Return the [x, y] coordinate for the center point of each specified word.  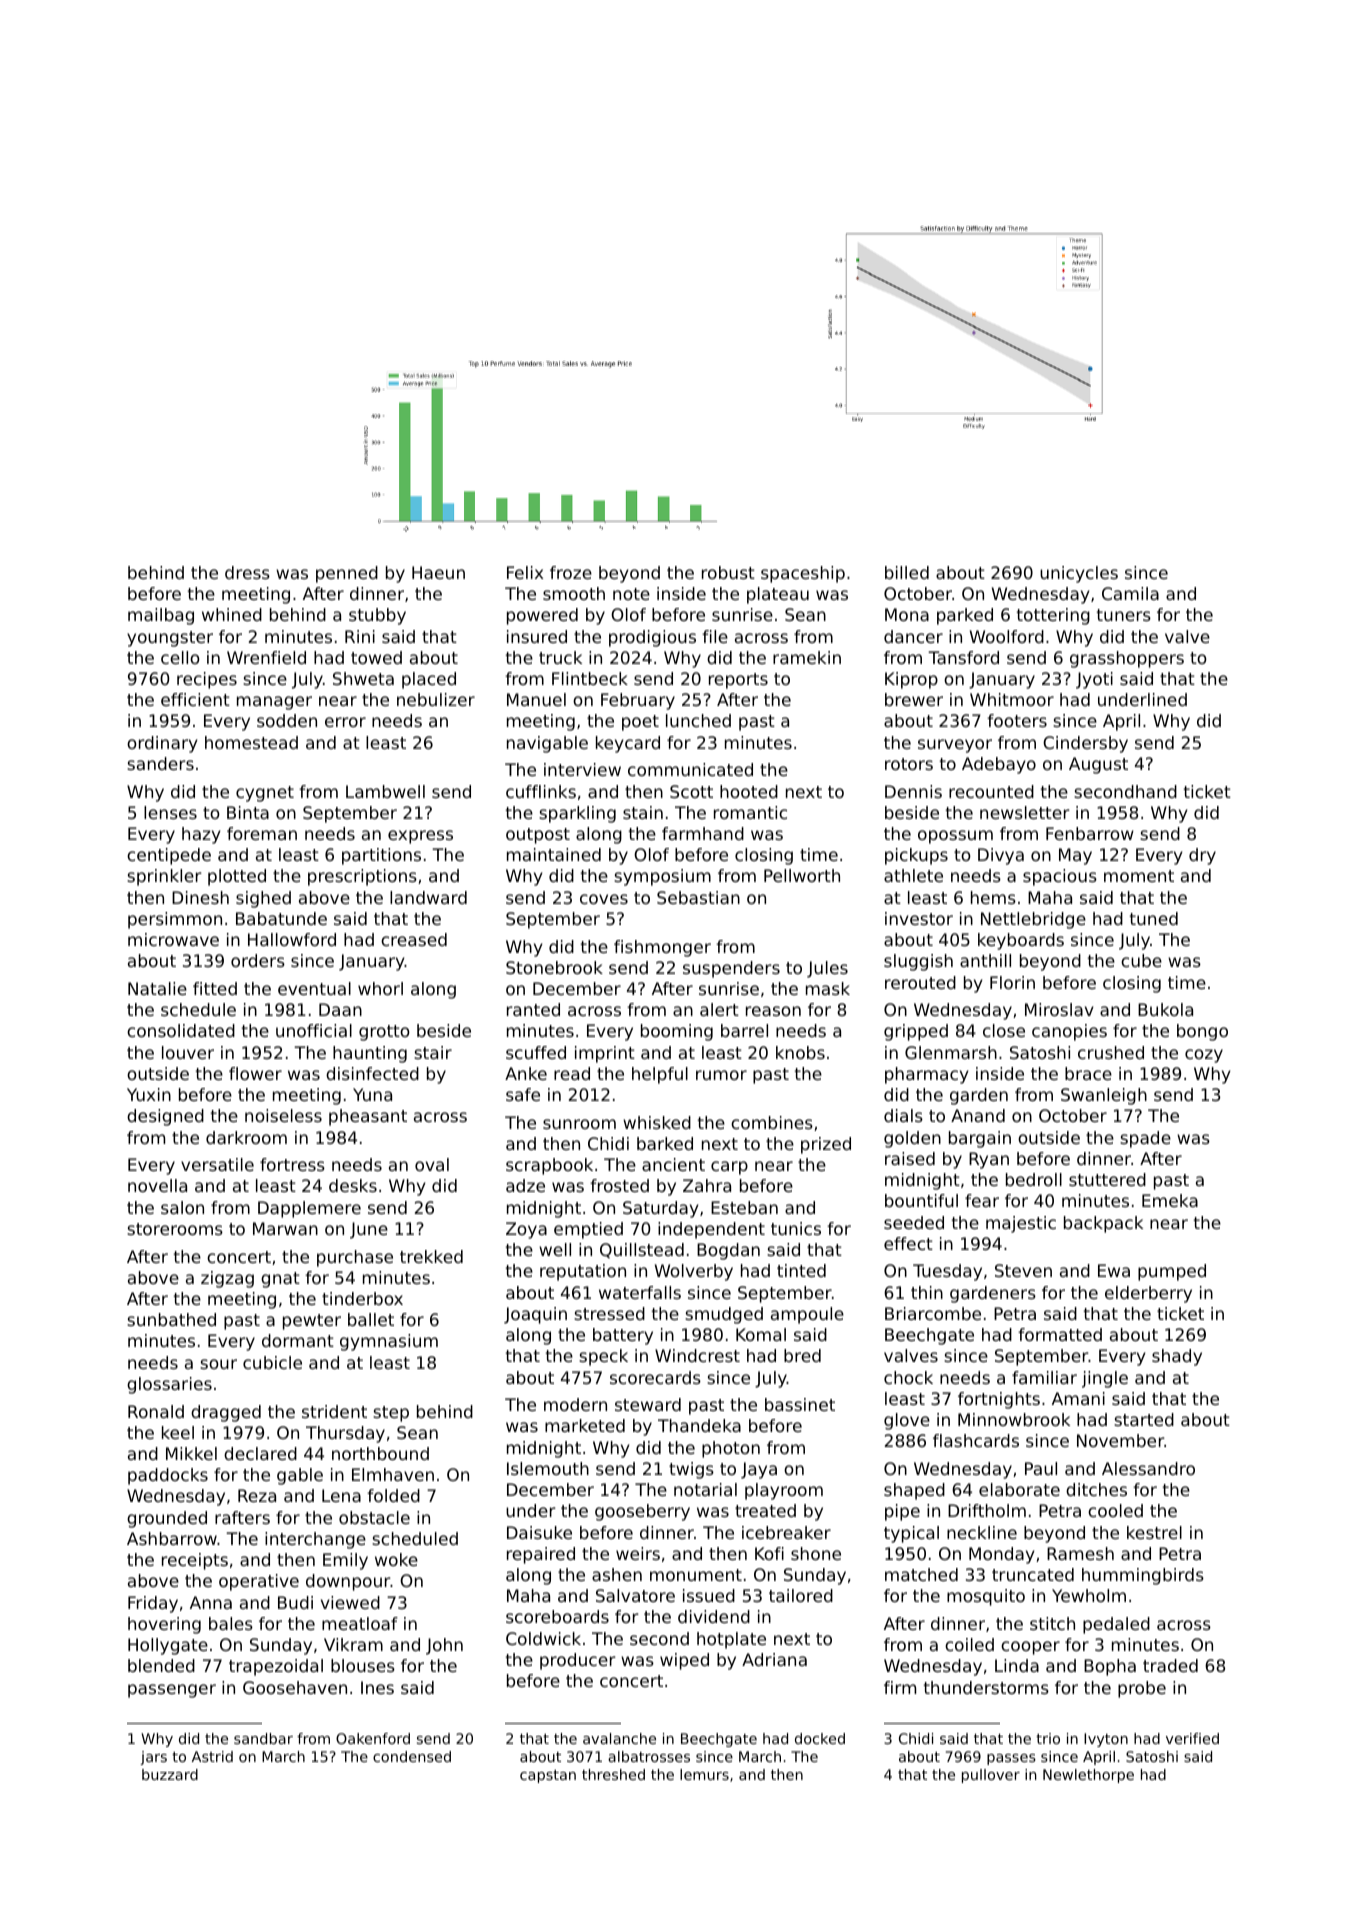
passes [1011, 1759]
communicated [690, 769]
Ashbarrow [172, 1538]
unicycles [1079, 574]
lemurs [704, 1774]
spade [1145, 1139]
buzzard [170, 1774]
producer [578, 1661]
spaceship [803, 574]
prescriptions [362, 877]
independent [711, 1230]
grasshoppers [1127, 659]
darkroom [246, 1137]
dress [247, 572]
